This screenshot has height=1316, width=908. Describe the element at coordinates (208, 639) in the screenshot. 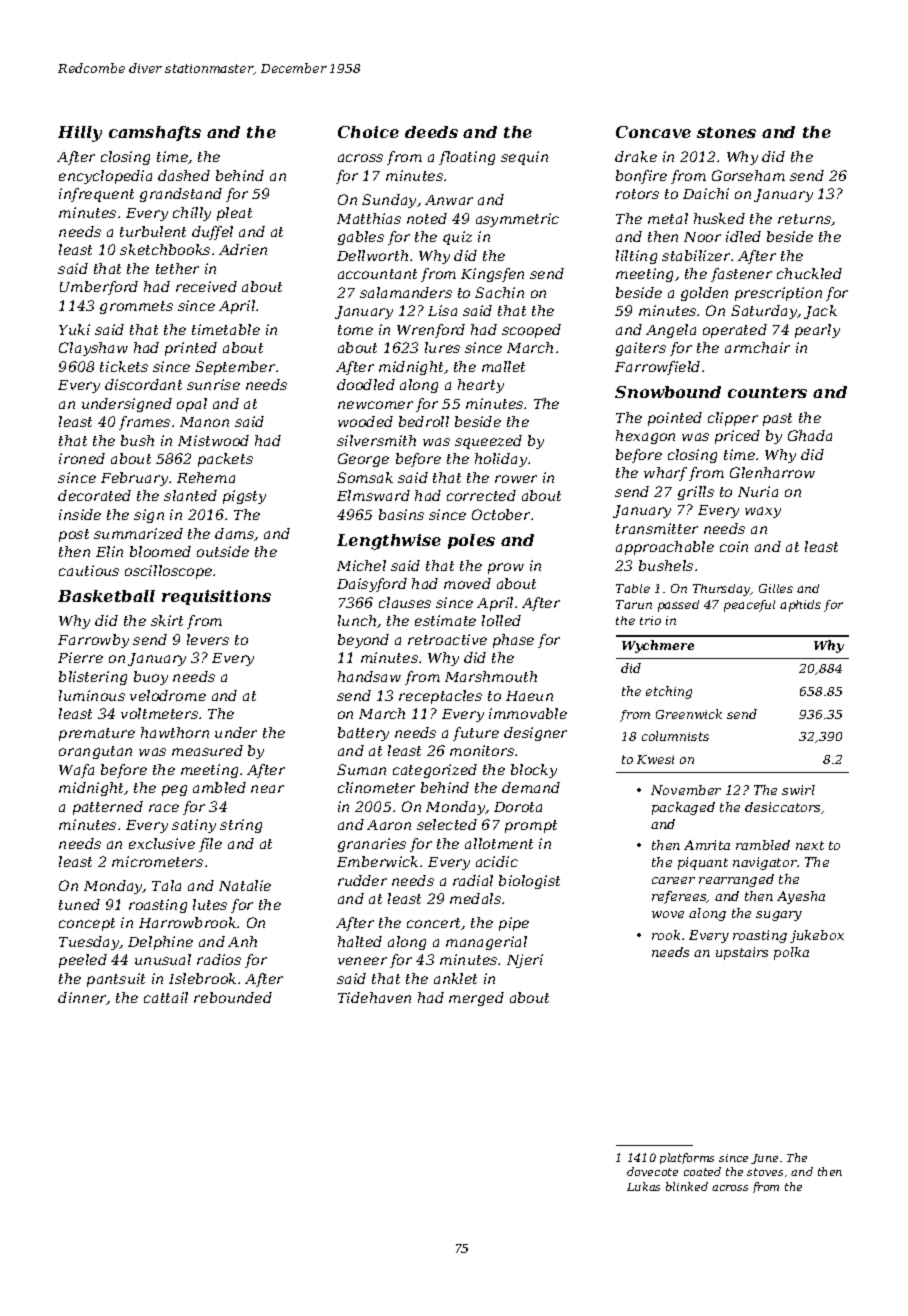

I see `levers` at that location.
